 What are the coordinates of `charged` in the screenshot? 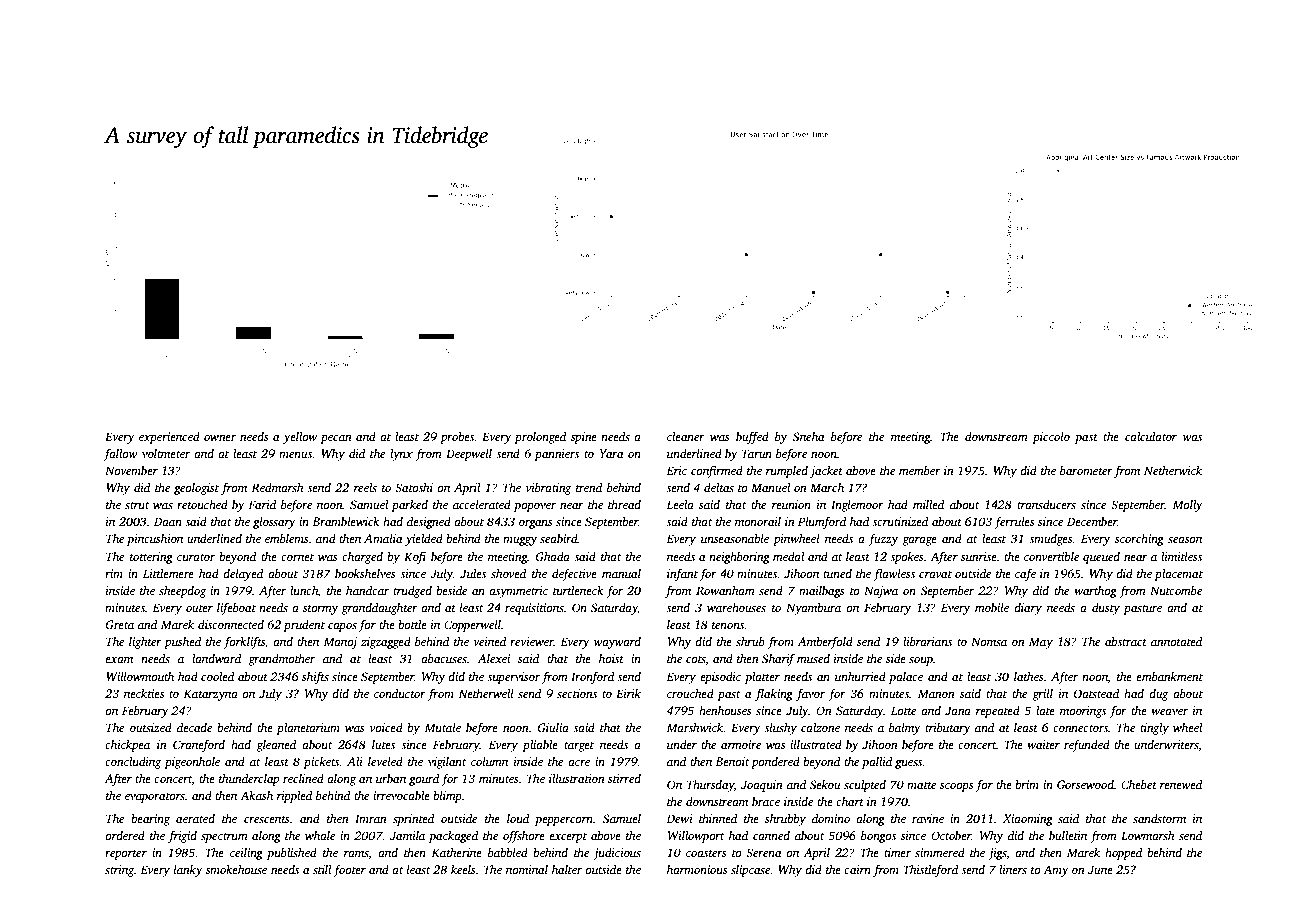 It's located at (362, 558).
